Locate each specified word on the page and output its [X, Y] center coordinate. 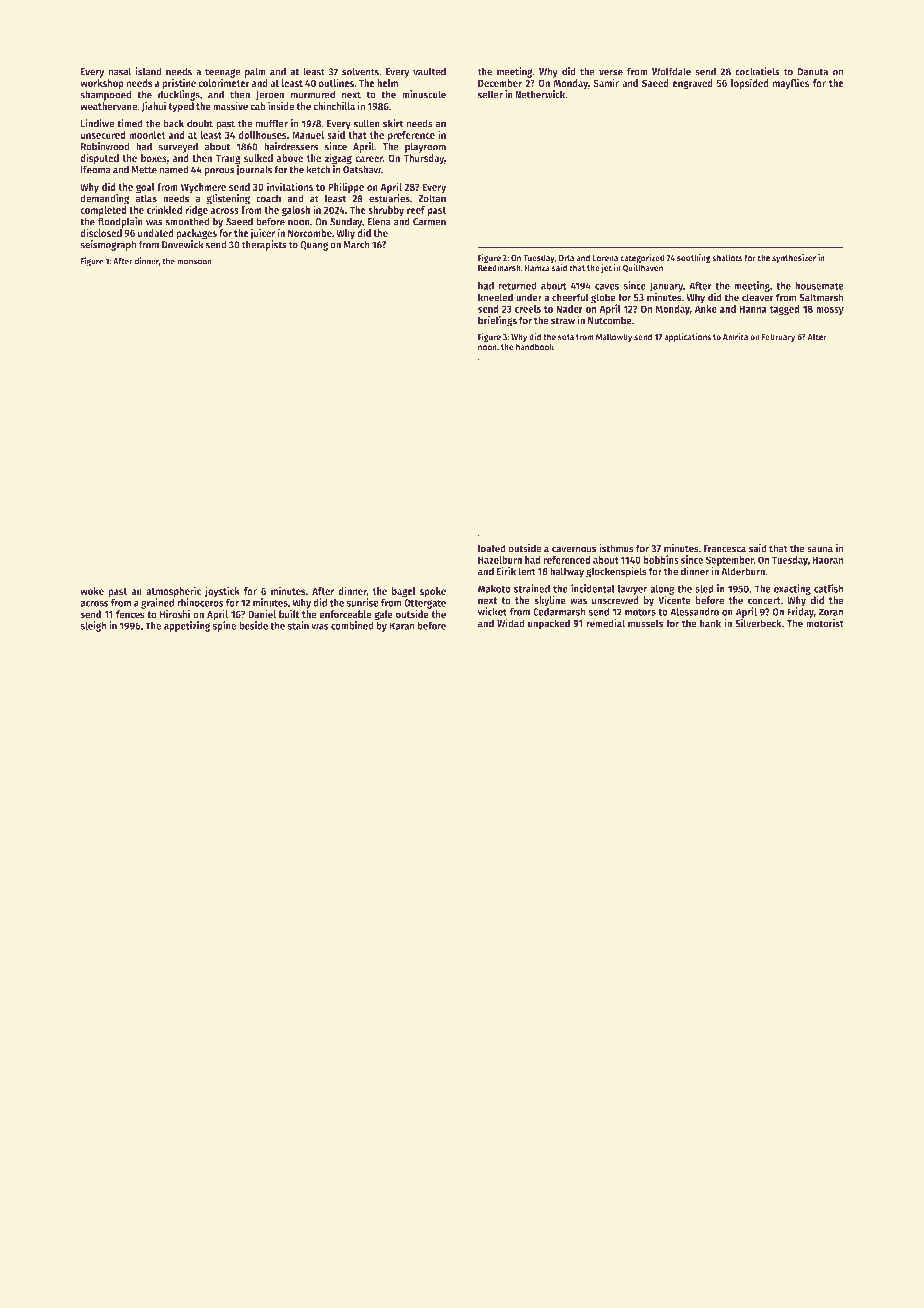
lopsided [750, 84]
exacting [792, 589]
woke [92, 591]
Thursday [424, 159]
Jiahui [153, 106]
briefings [497, 321]
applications [687, 338]
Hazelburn [500, 560]
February [779, 338]
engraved [692, 84]
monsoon [194, 262]
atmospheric [173, 592]
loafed [492, 548]
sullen [366, 123]
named [174, 169]
